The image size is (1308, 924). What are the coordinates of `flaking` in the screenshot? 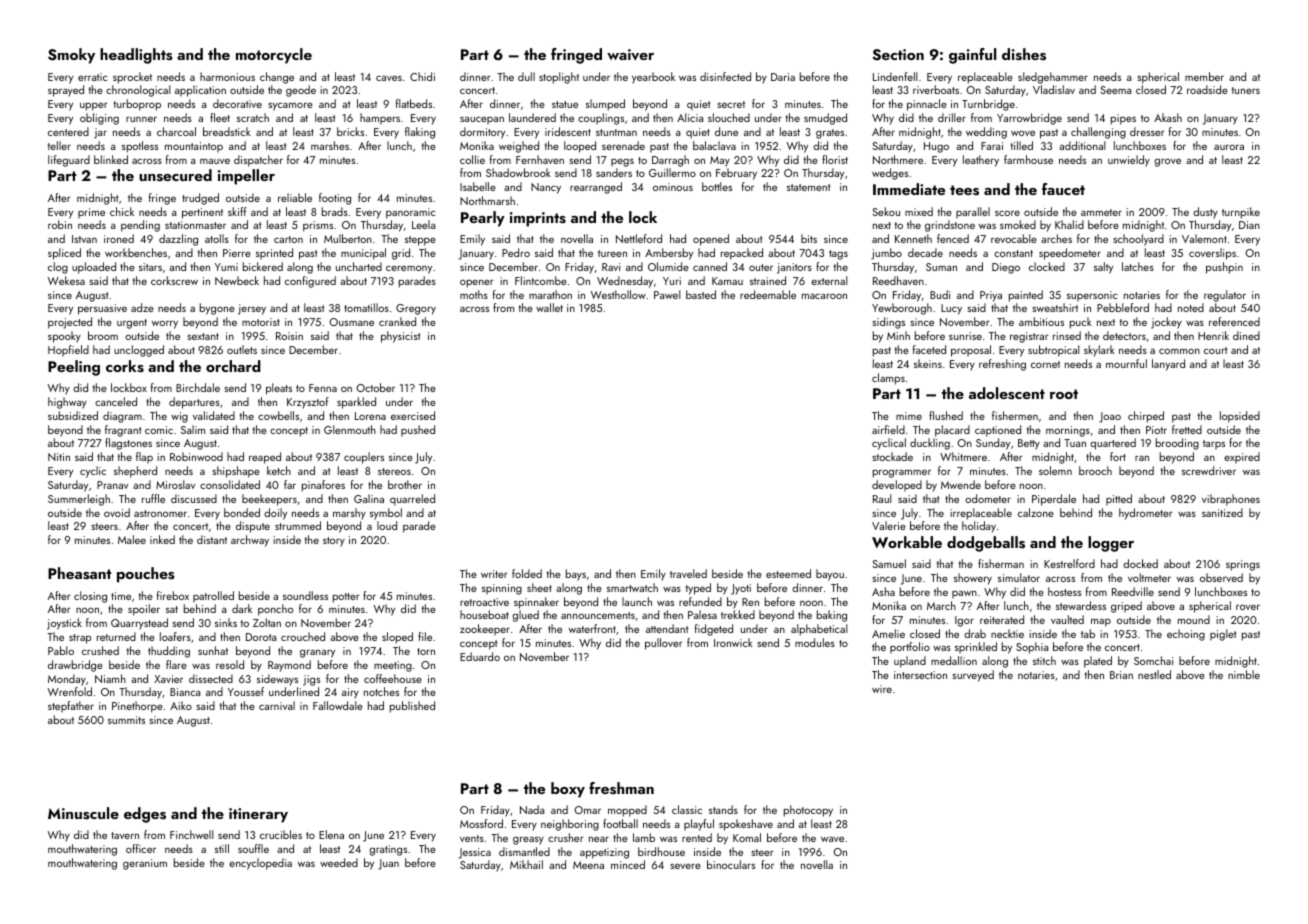 It's located at (420, 133).
